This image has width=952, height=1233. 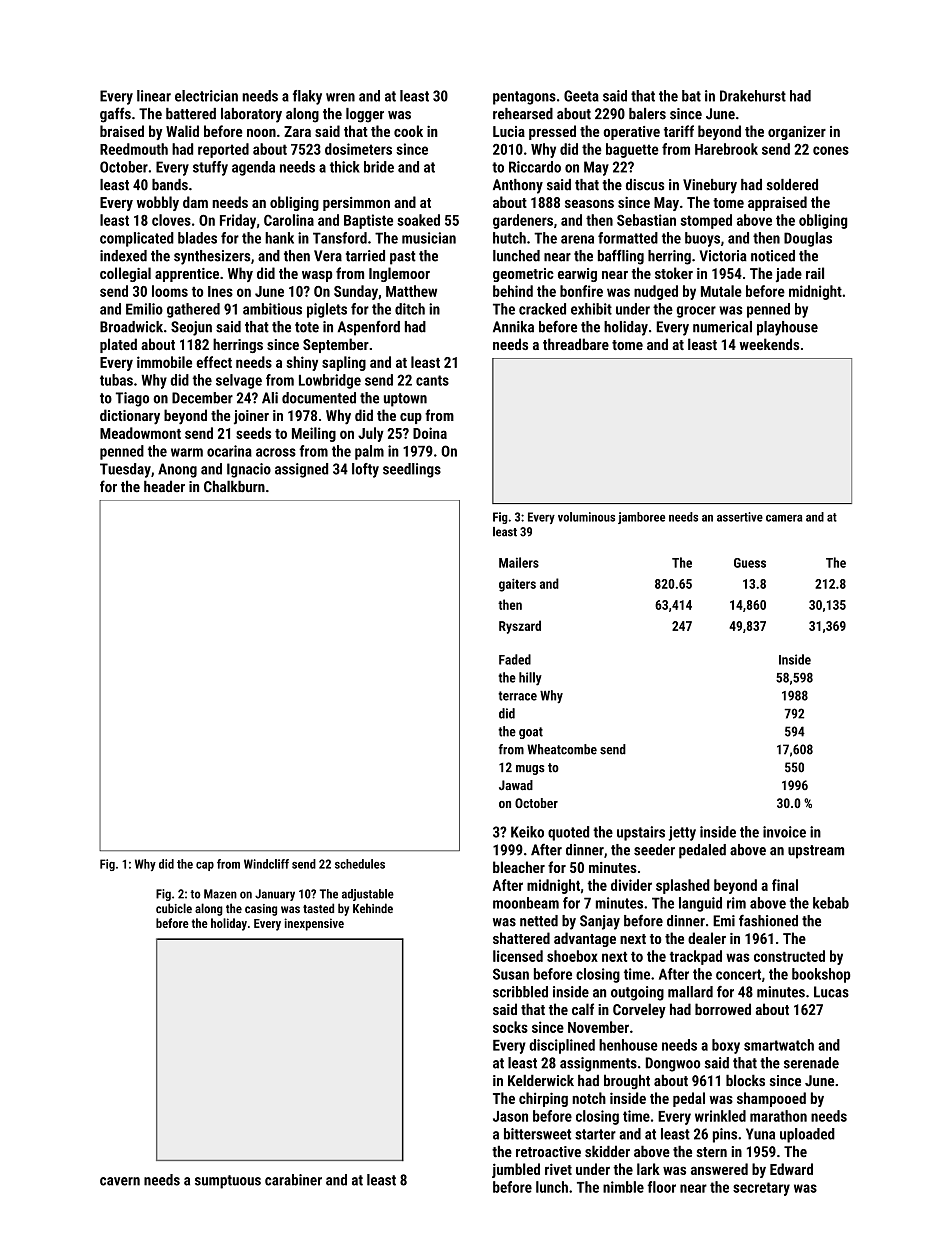 What do you see at coordinates (517, 585) in the image?
I see `gaiters` at bounding box center [517, 585].
